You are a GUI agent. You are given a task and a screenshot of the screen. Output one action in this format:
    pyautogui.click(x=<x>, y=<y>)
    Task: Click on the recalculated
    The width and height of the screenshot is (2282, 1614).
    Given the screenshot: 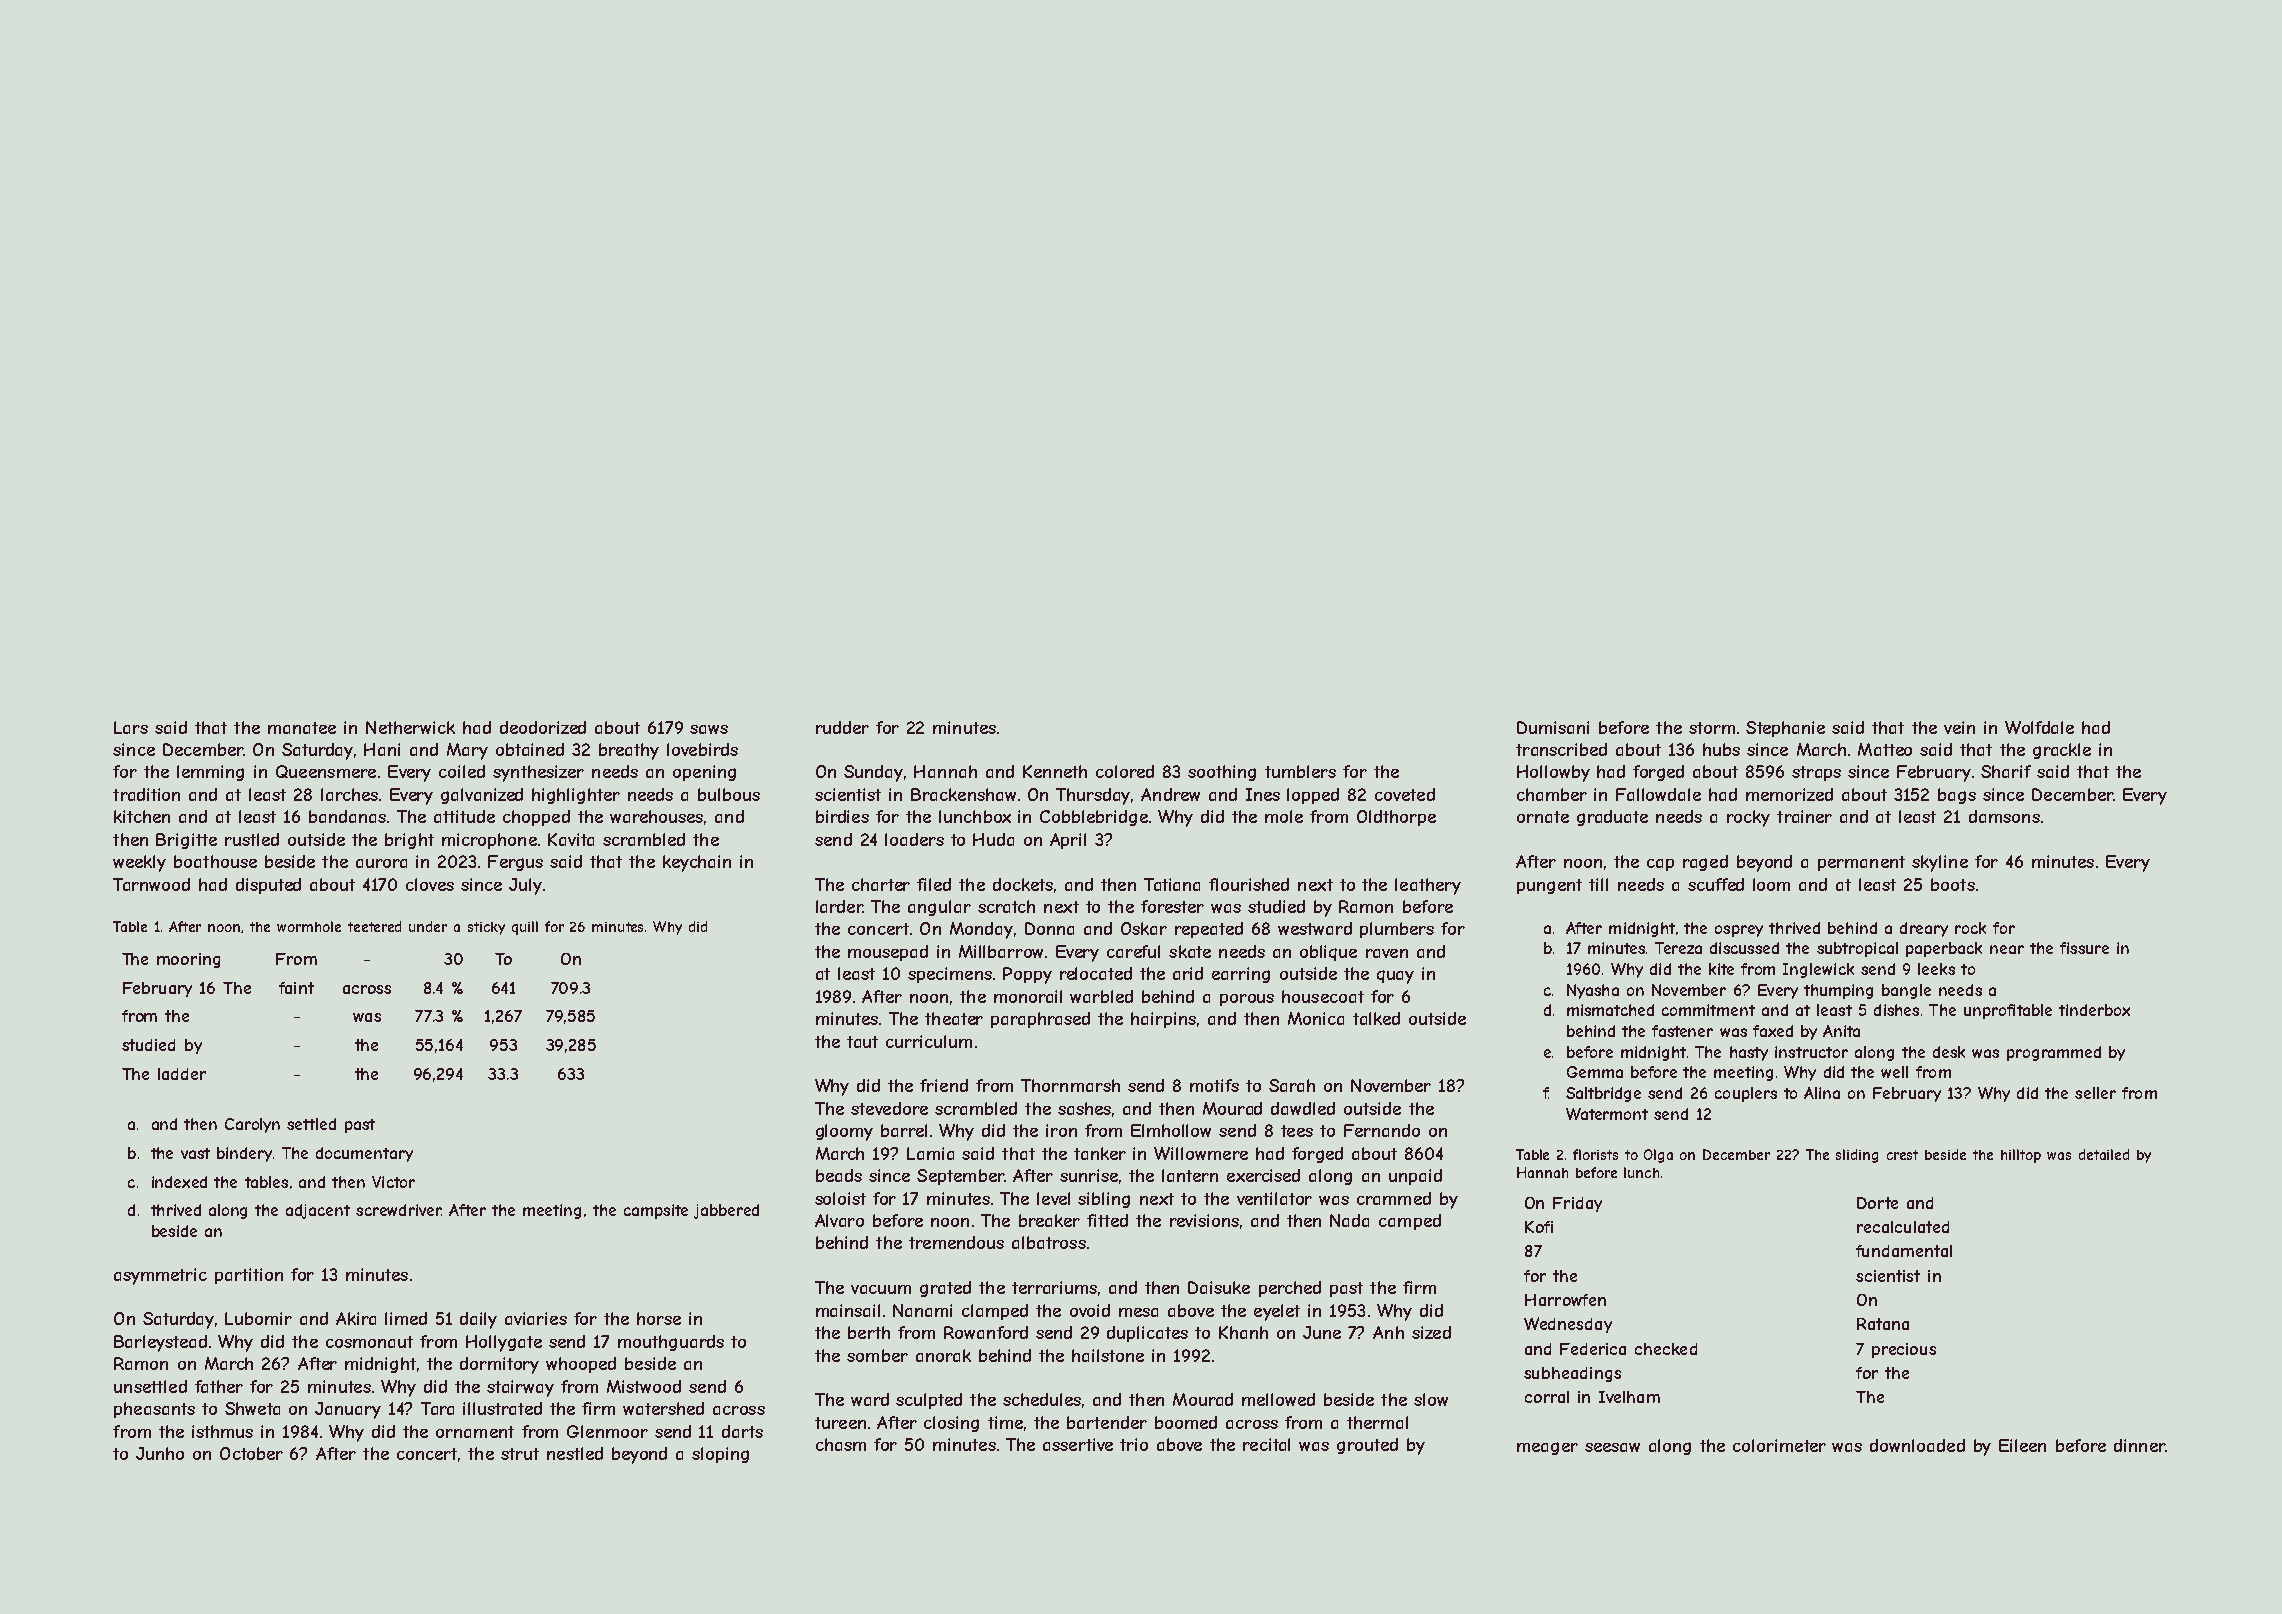 What is the action you would take?
    pyautogui.click(x=1903, y=1227)
